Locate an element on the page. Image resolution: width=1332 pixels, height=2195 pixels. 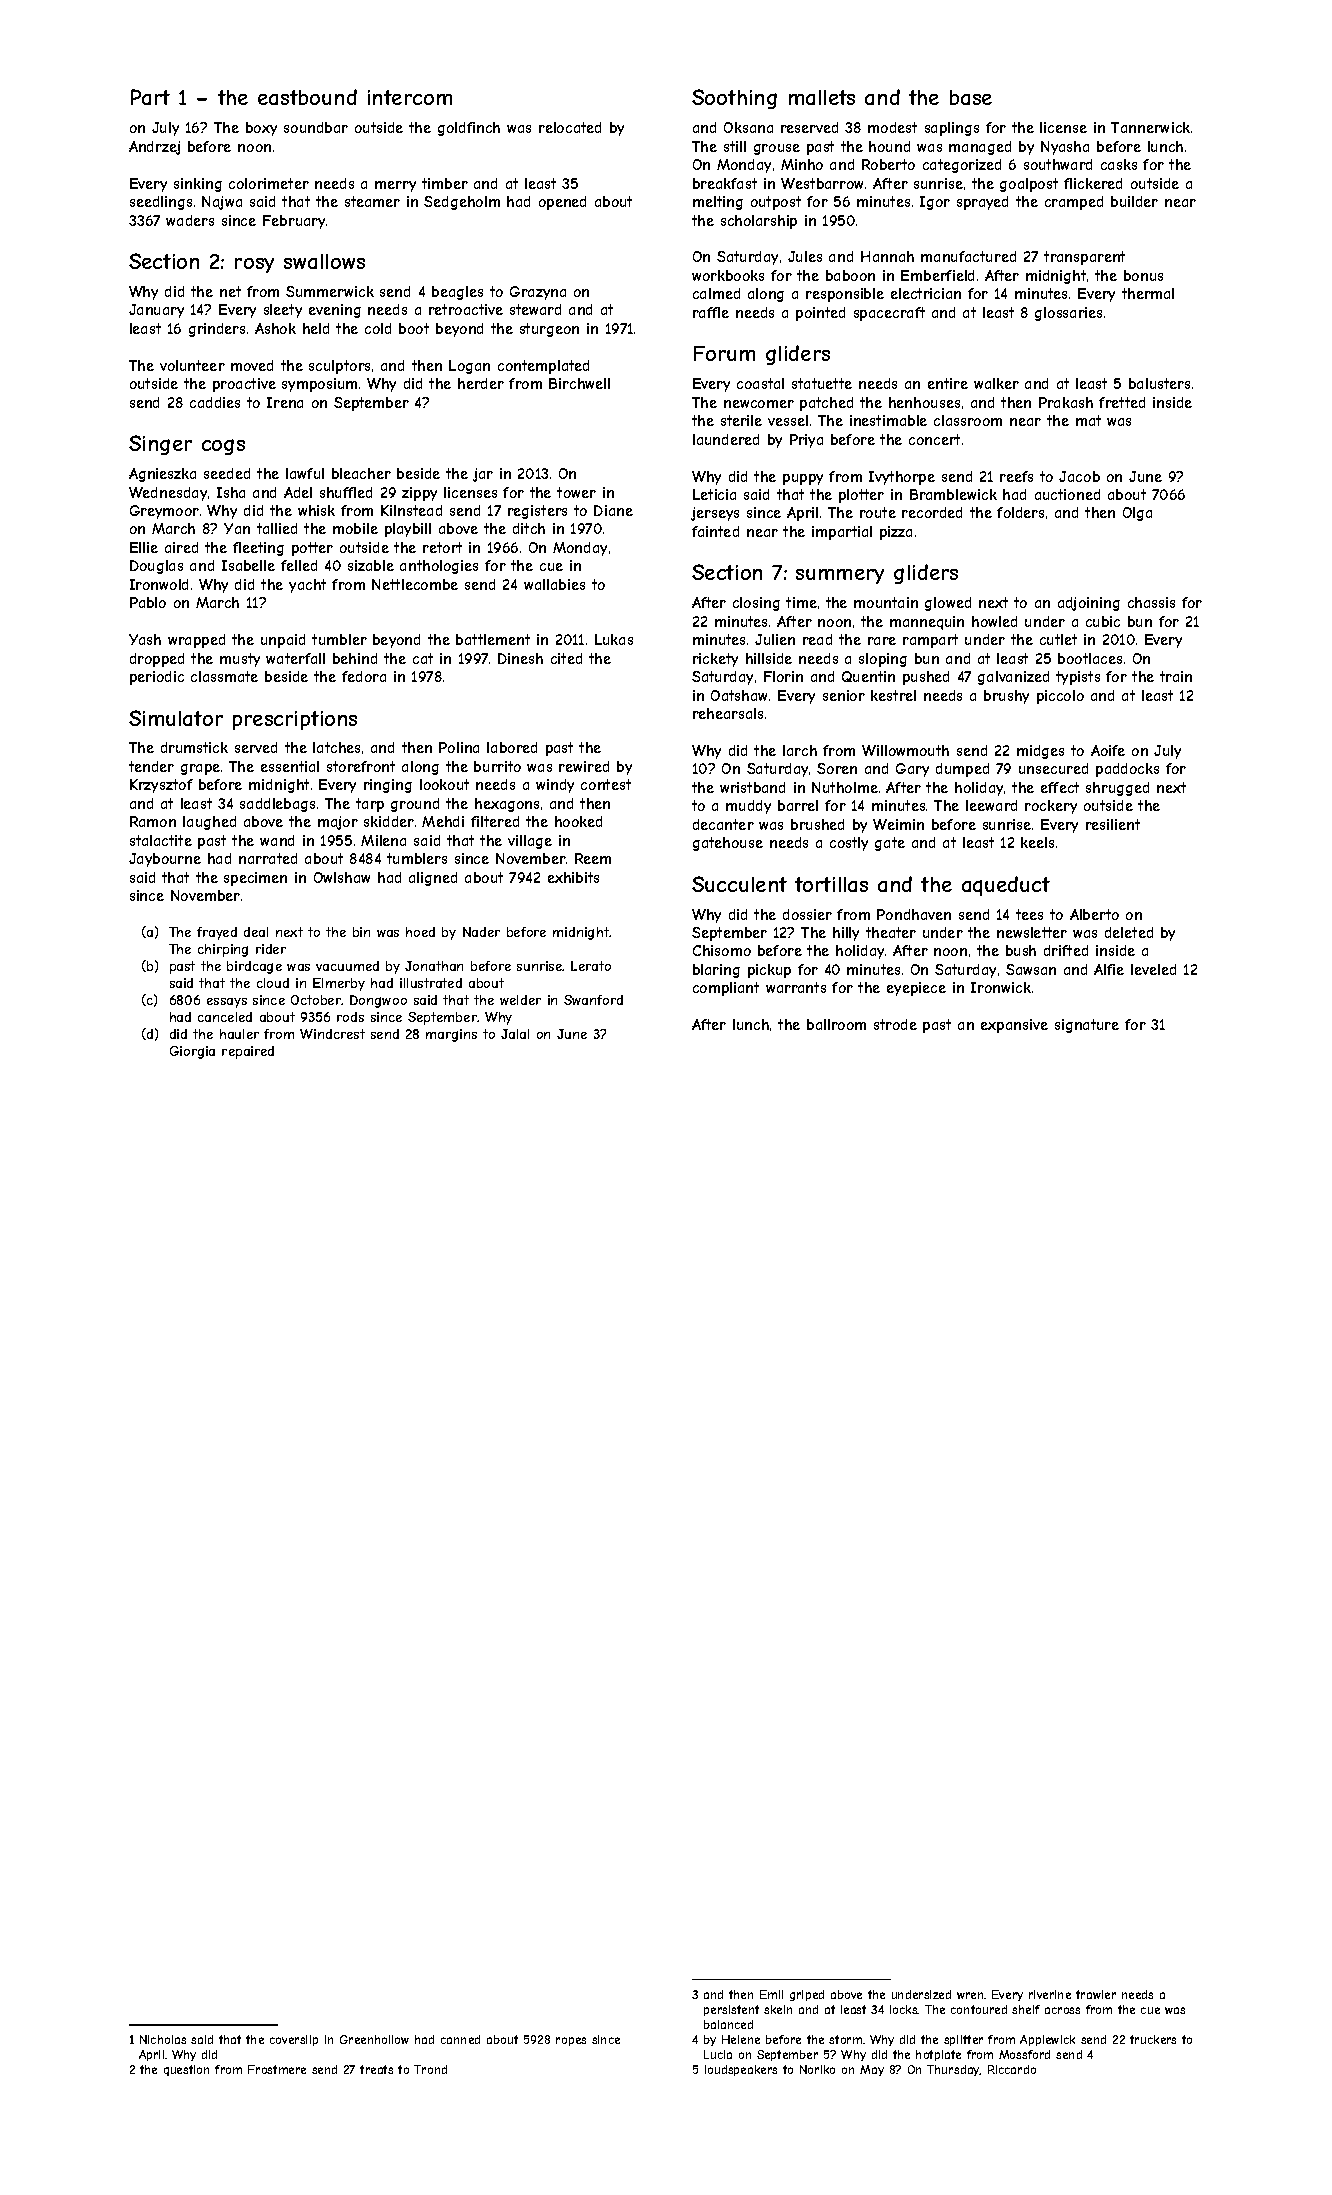
melting is located at coordinates (718, 203).
